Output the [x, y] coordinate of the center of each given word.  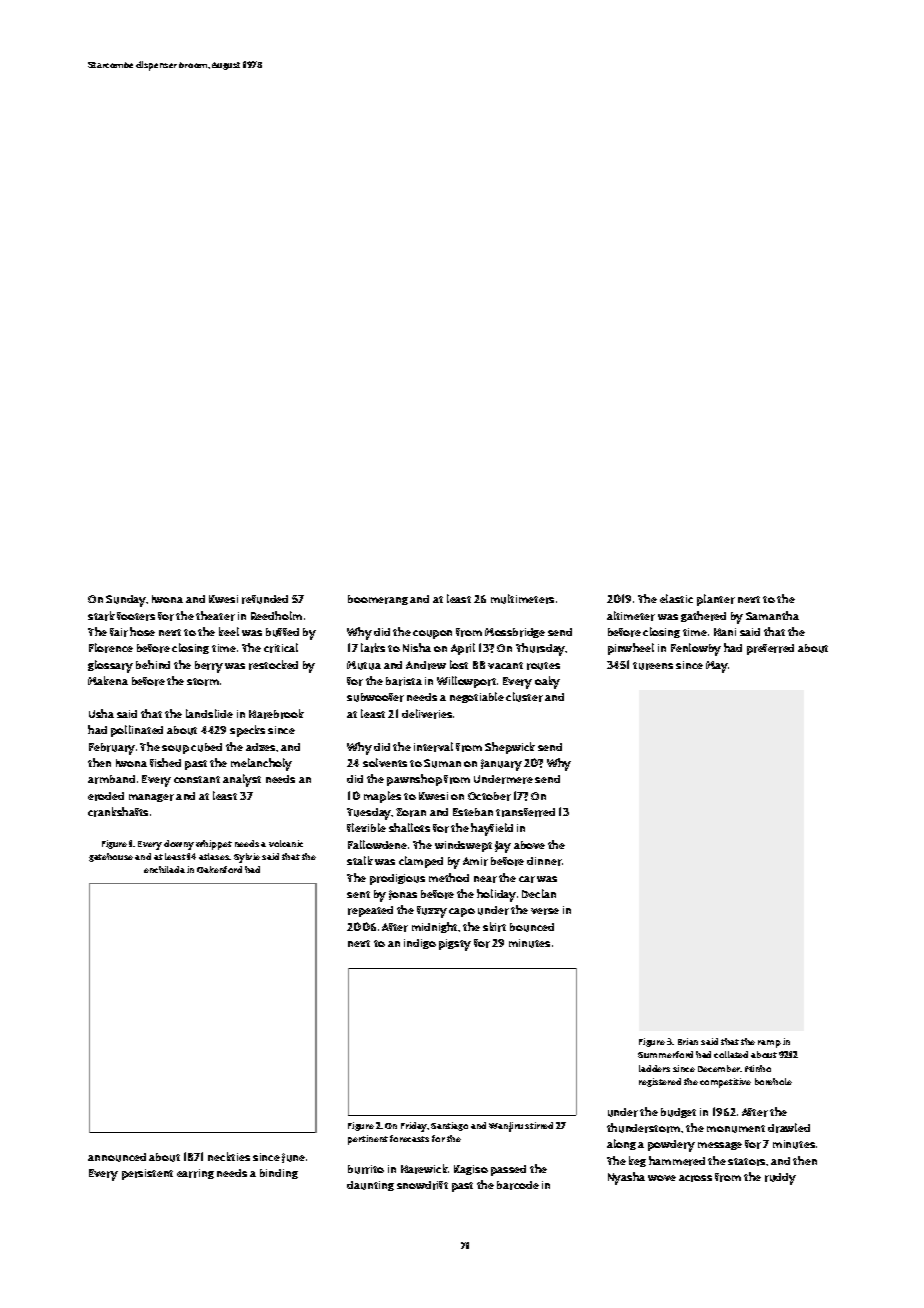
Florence [111, 648]
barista [404, 681]
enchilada [164, 869]
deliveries [427, 714]
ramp [769, 1044]
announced [117, 1157]
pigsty [455, 945]
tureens [653, 666]
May [717, 667]
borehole [773, 1081]
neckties [229, 1156]
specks [247, 731]
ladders [654, 1068]
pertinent [368, 1140]
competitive [725, 1083]
